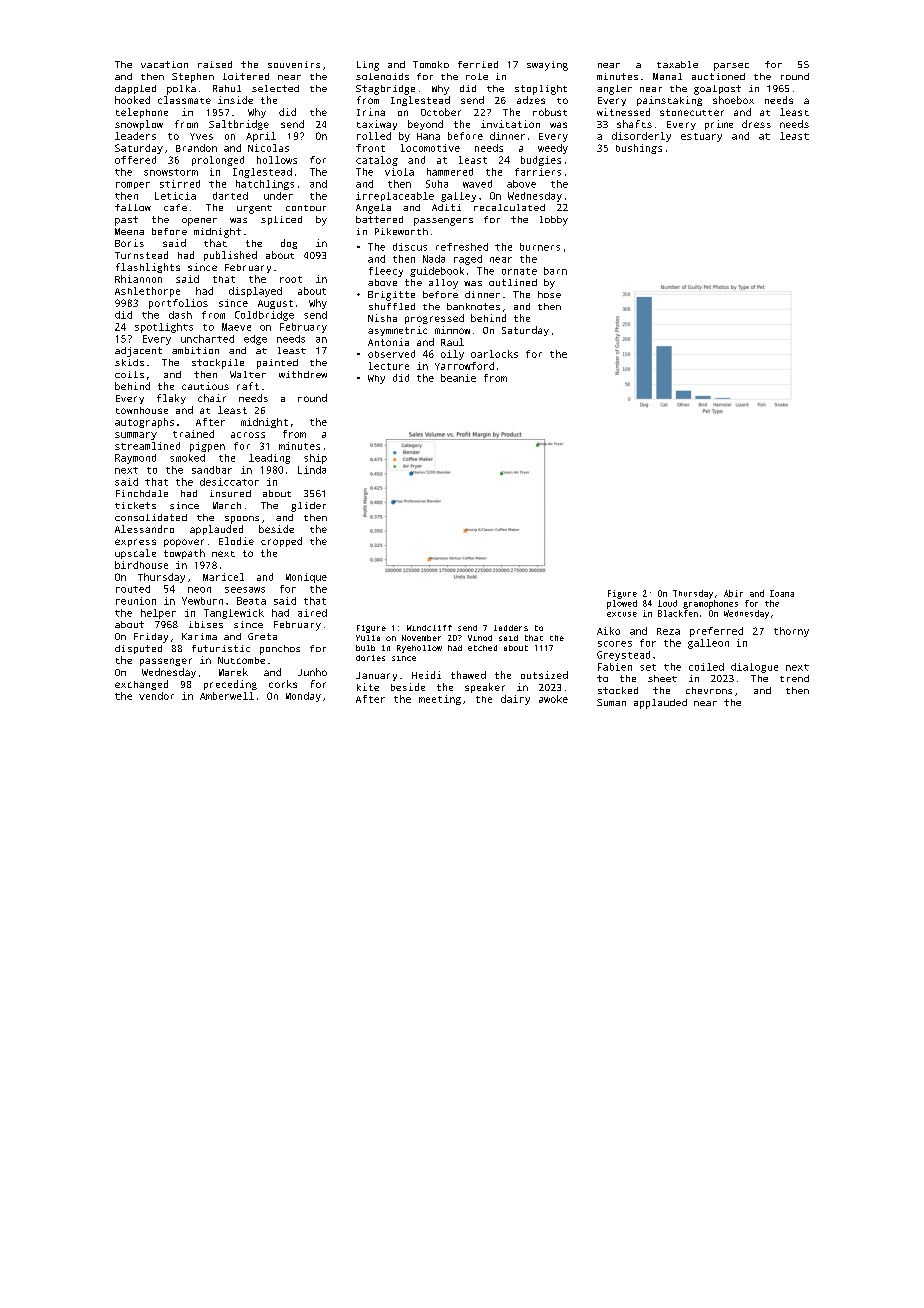  Describe the element at coordinates (733, 593) in the screenshot. I see `Abir` at that location.
